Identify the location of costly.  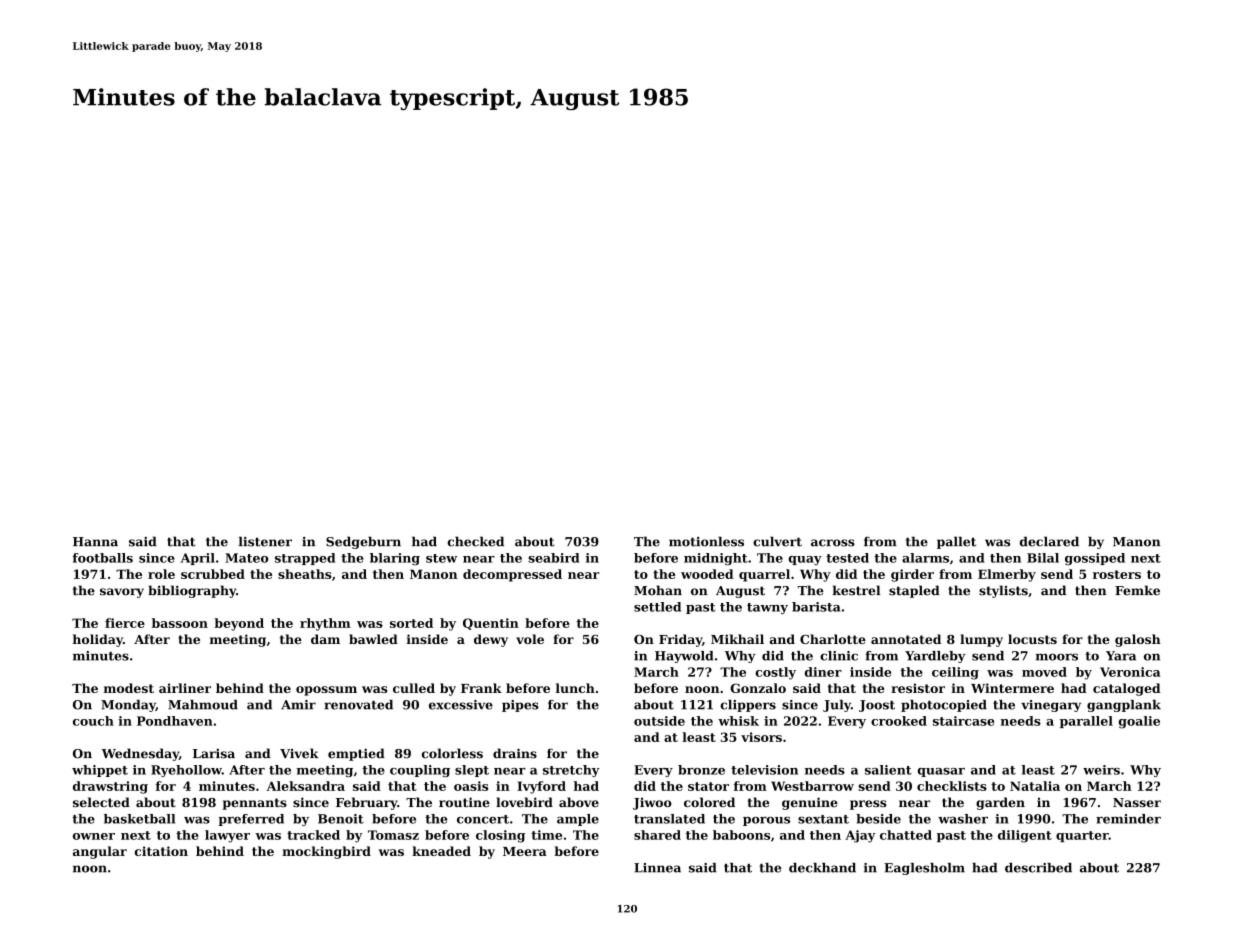
(775, 673).
